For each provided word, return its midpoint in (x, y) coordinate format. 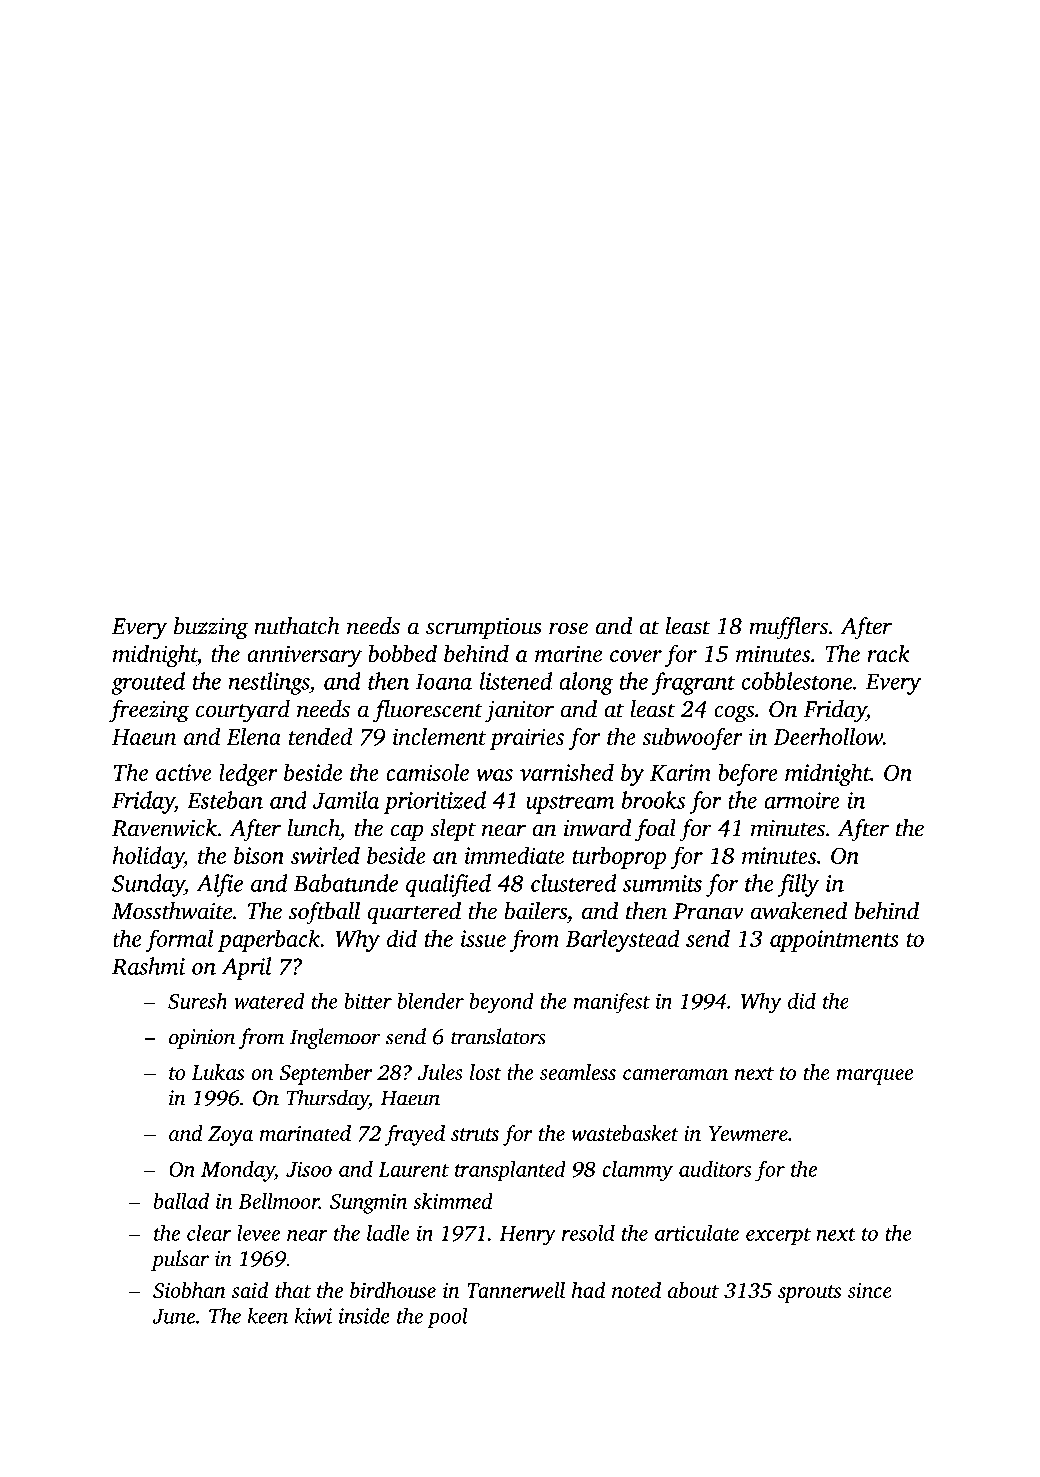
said (250, 1290)
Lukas (217, 1072)
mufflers (788, 628)
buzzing (211, 628)
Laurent (413, 1169)
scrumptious (484, 628)
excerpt (778, 1237)
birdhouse (393, 1290)
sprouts (809, 1294)
